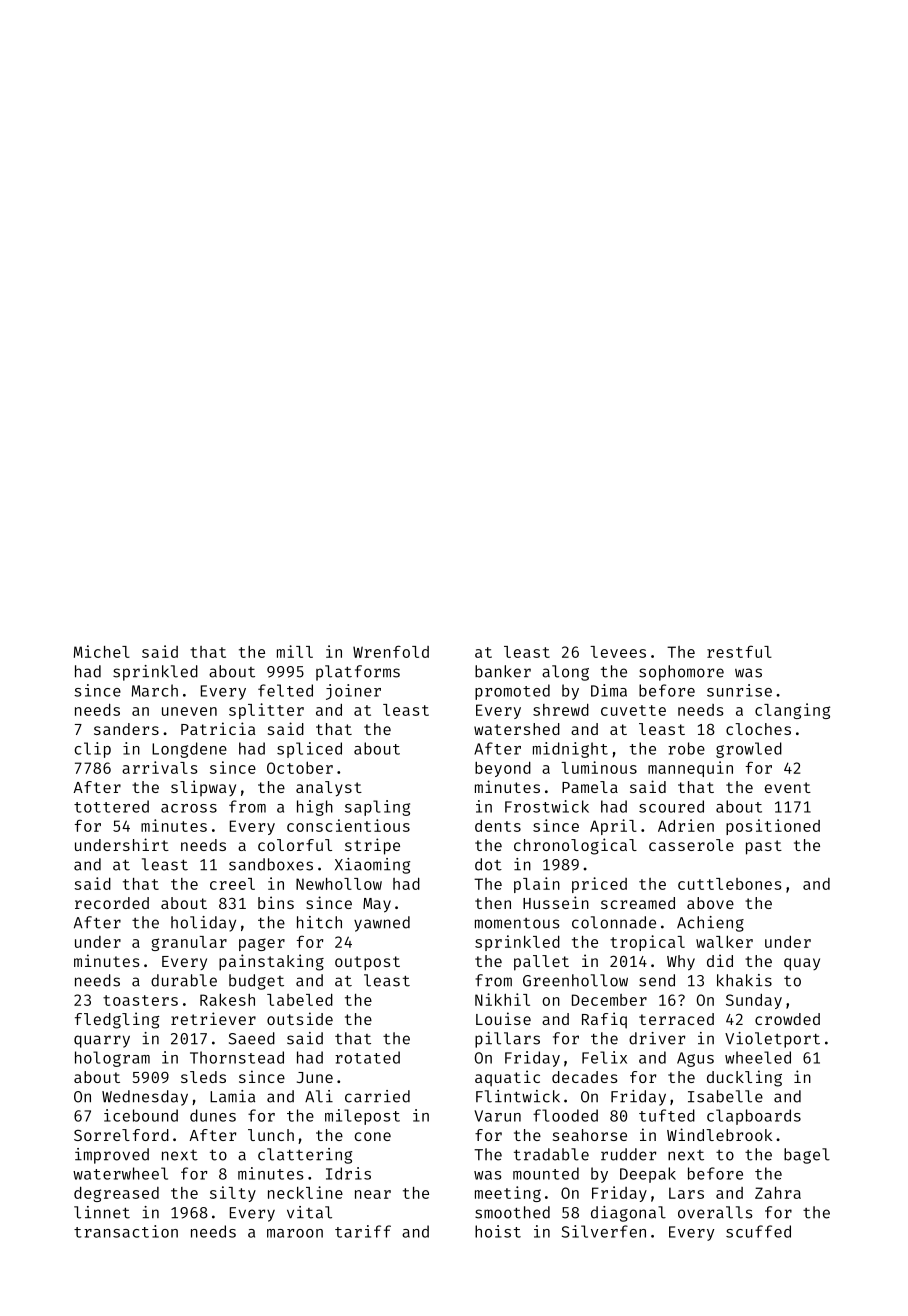 The image size is (908, 1316). I want to click on lunch, so click(271, 1135).
